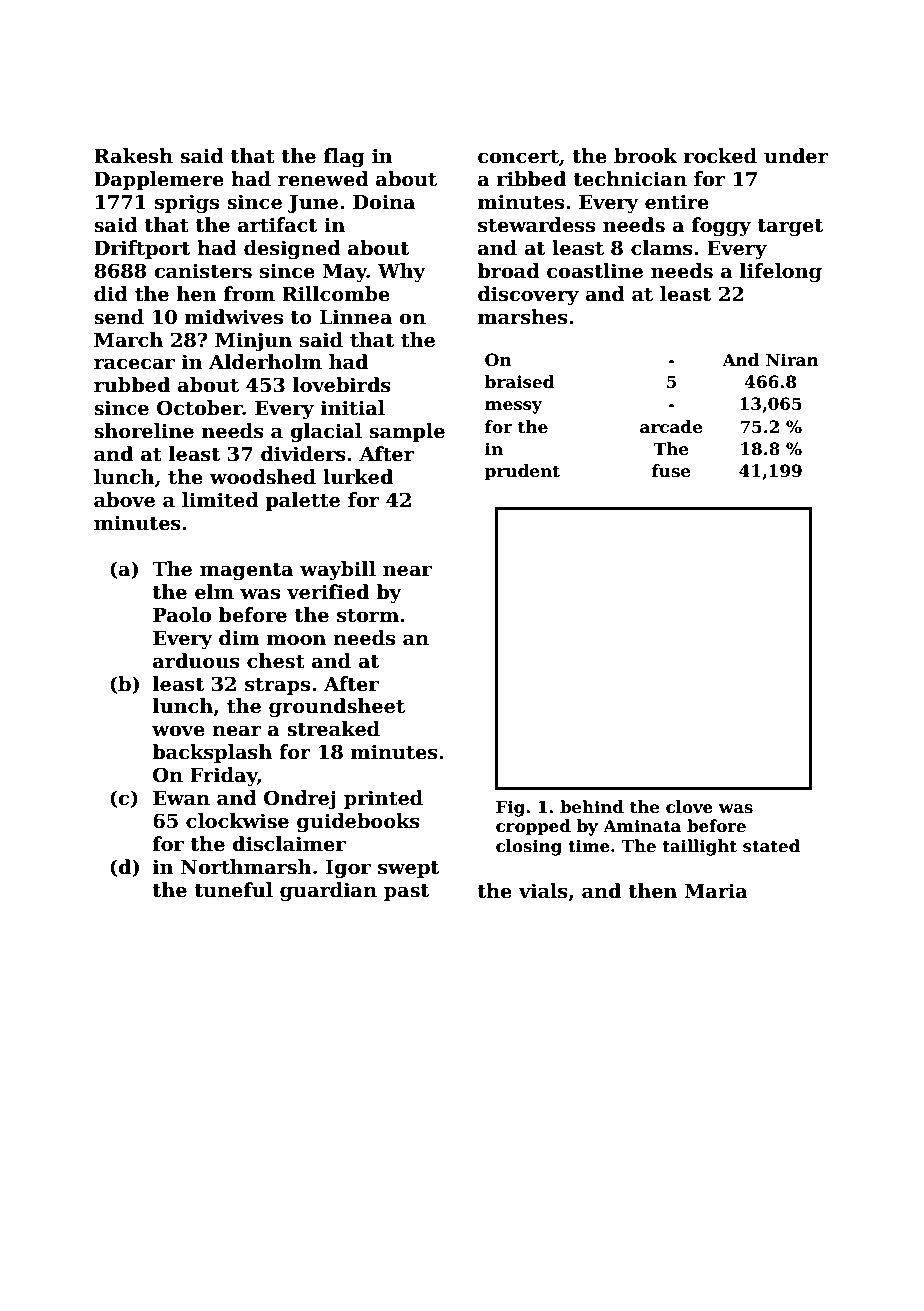  I want to click on Niran, so click(792, 359).
